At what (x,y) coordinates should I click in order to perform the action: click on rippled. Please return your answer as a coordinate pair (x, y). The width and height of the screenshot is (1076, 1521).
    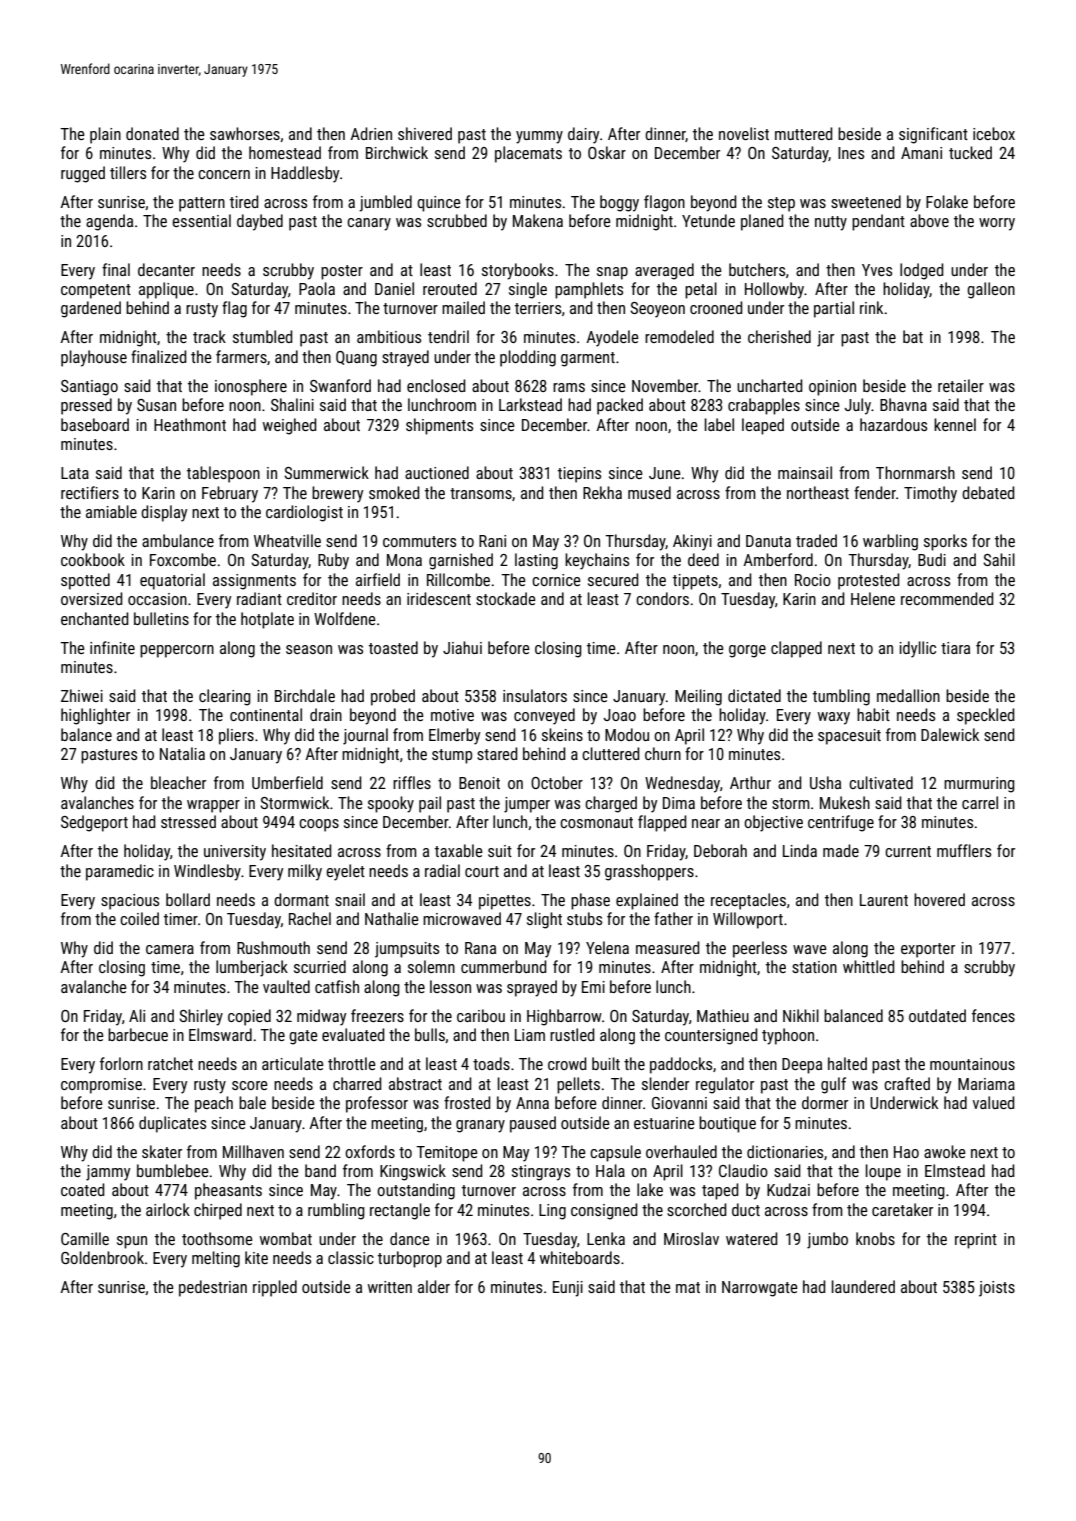
    Looking at the image, I should click on (275, 1288).
